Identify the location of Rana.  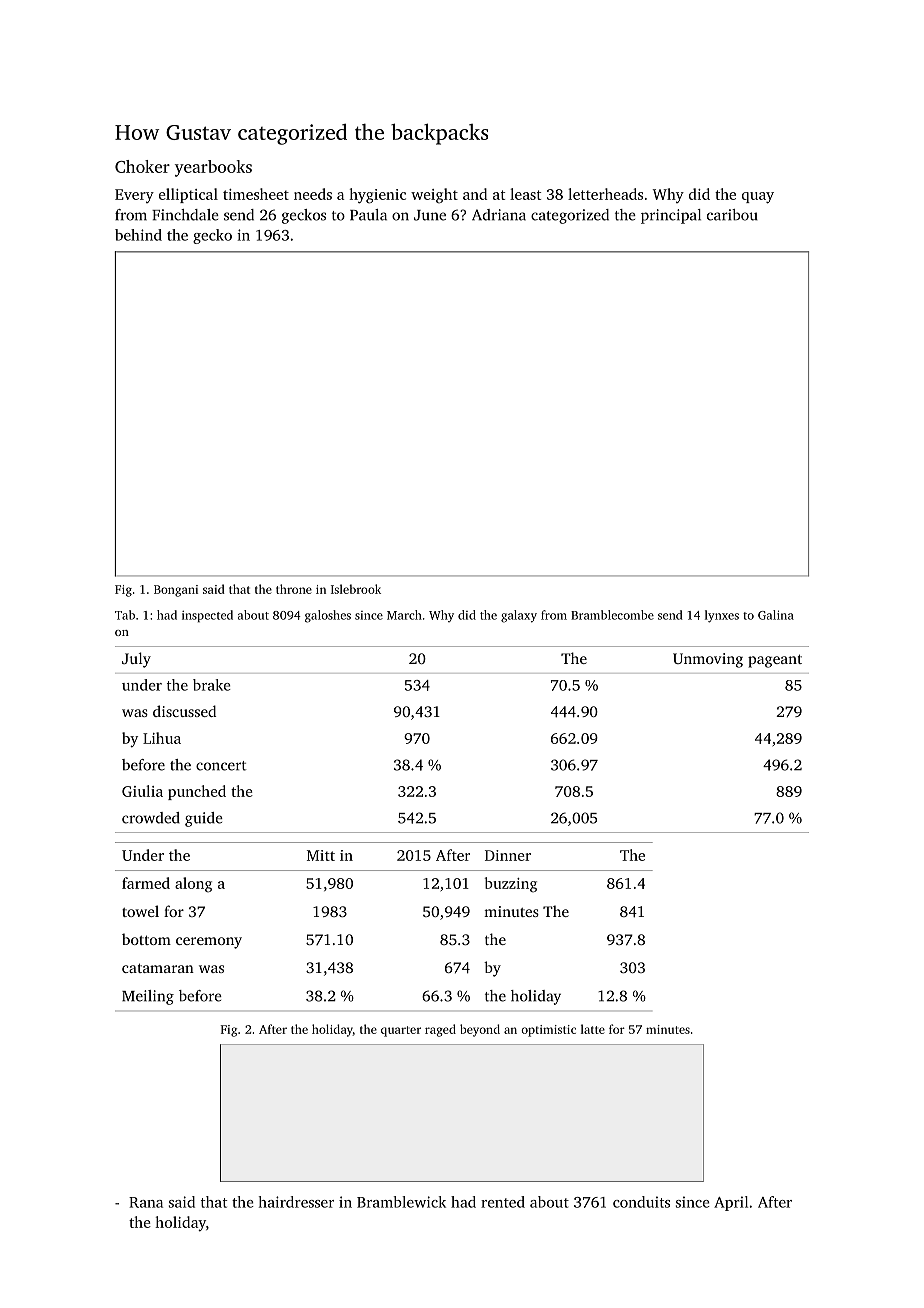
(146, 1202).
